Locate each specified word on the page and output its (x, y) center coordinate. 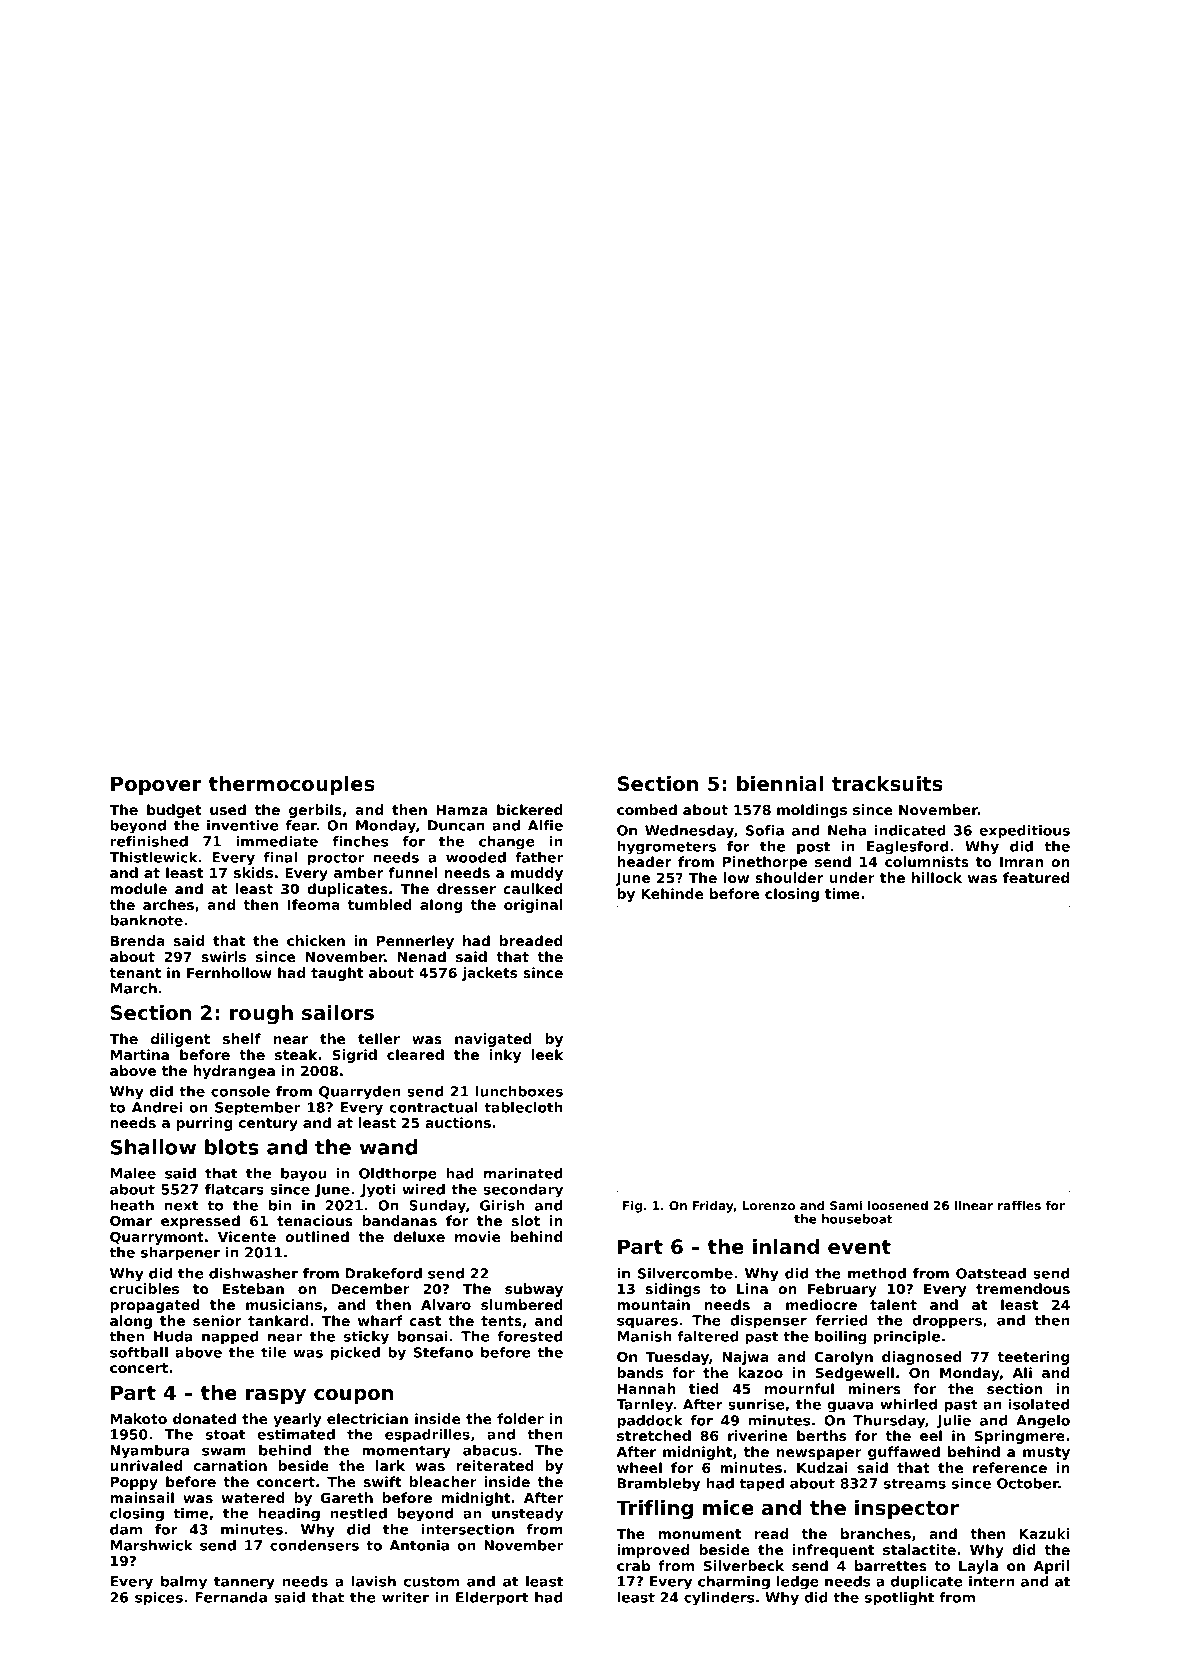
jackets (489, 974)
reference (1010, 1467)
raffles (1019, 1205)
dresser (466, 888)
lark (390, 1465)
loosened (898, 1205)
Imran (1021, 862)
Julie (953, 1422)
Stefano (443, 1352)
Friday (713, 1207)
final (280, 857)
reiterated (495, 1465)
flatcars (234, 1189)
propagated (154, 1306)
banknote (146, 920)
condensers (314, 1545)
